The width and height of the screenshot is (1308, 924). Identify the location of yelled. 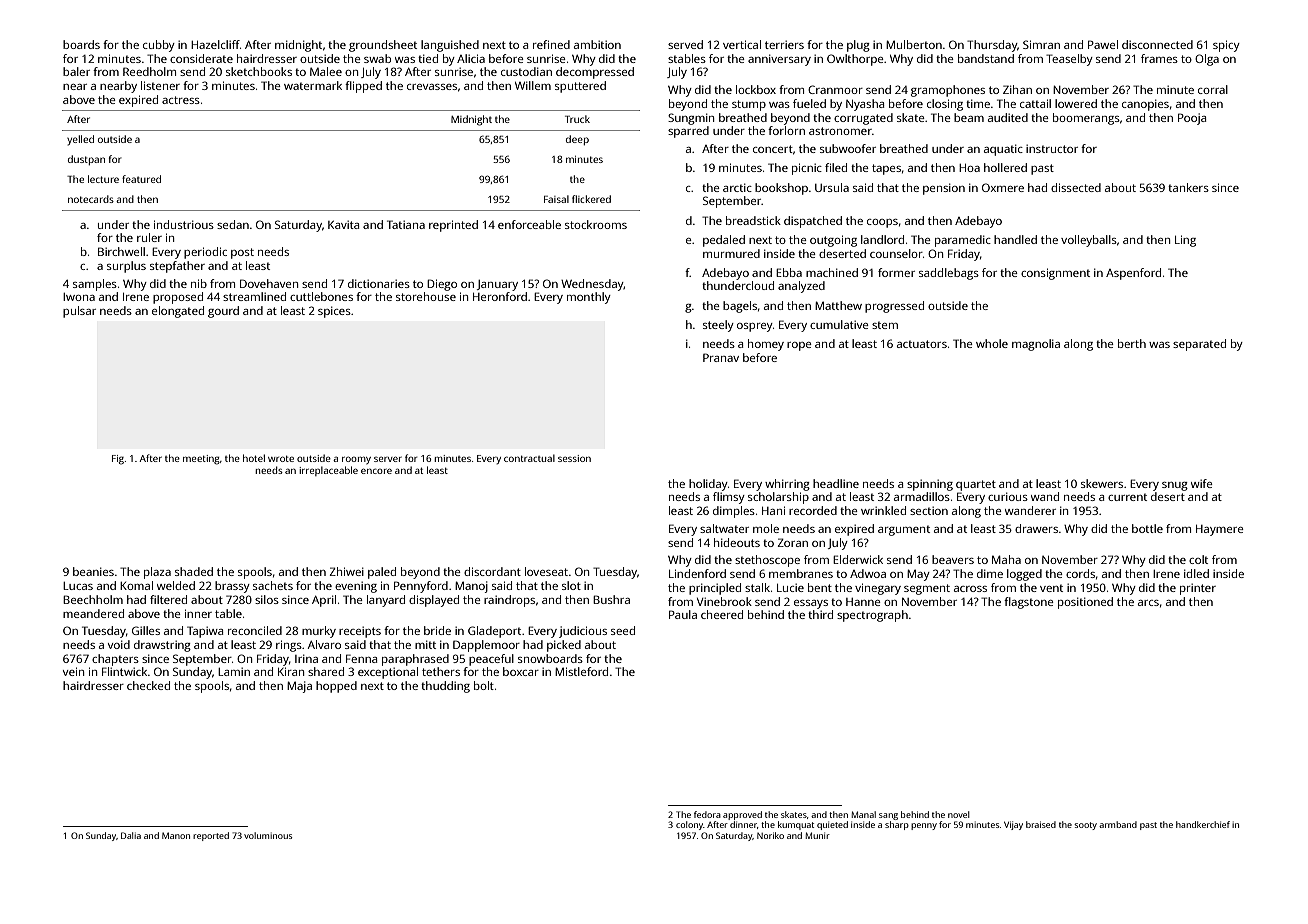
(80, 140).
